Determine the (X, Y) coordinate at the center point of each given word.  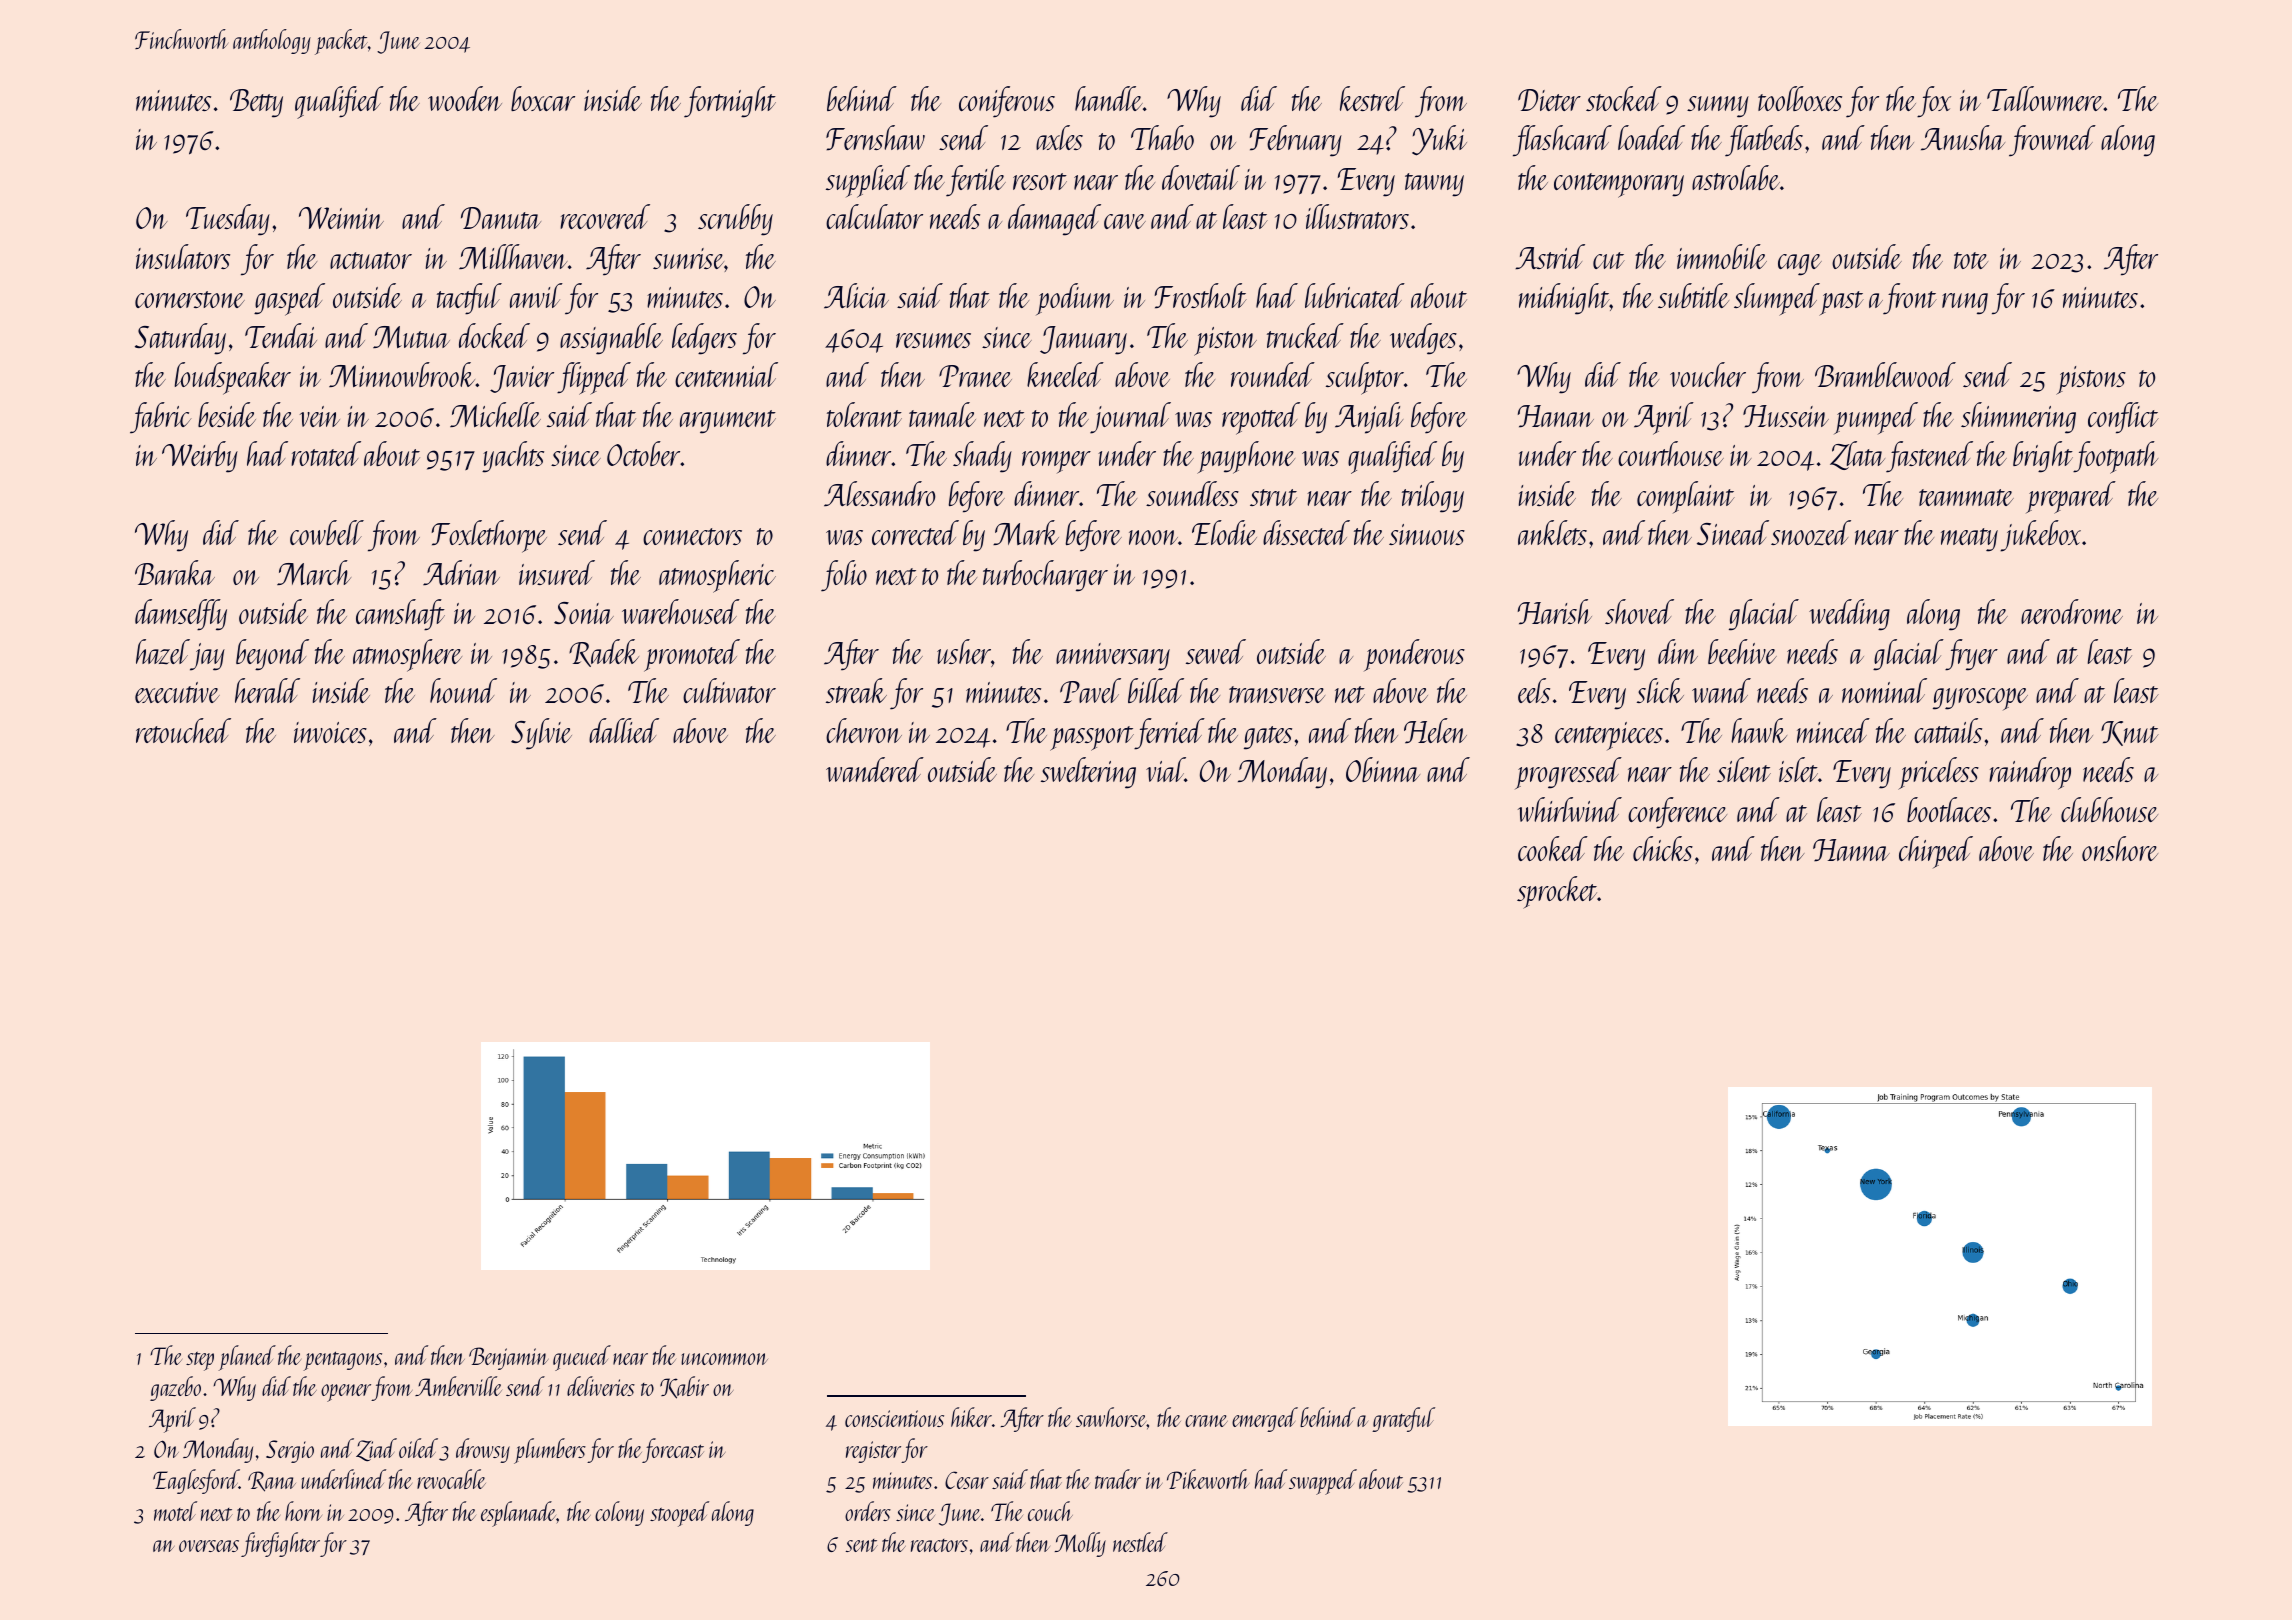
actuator (371, 260)
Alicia (856, 295)
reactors (939, 1545)
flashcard (1562, 141)
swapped (1323, 1482)
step (200, 1361)
